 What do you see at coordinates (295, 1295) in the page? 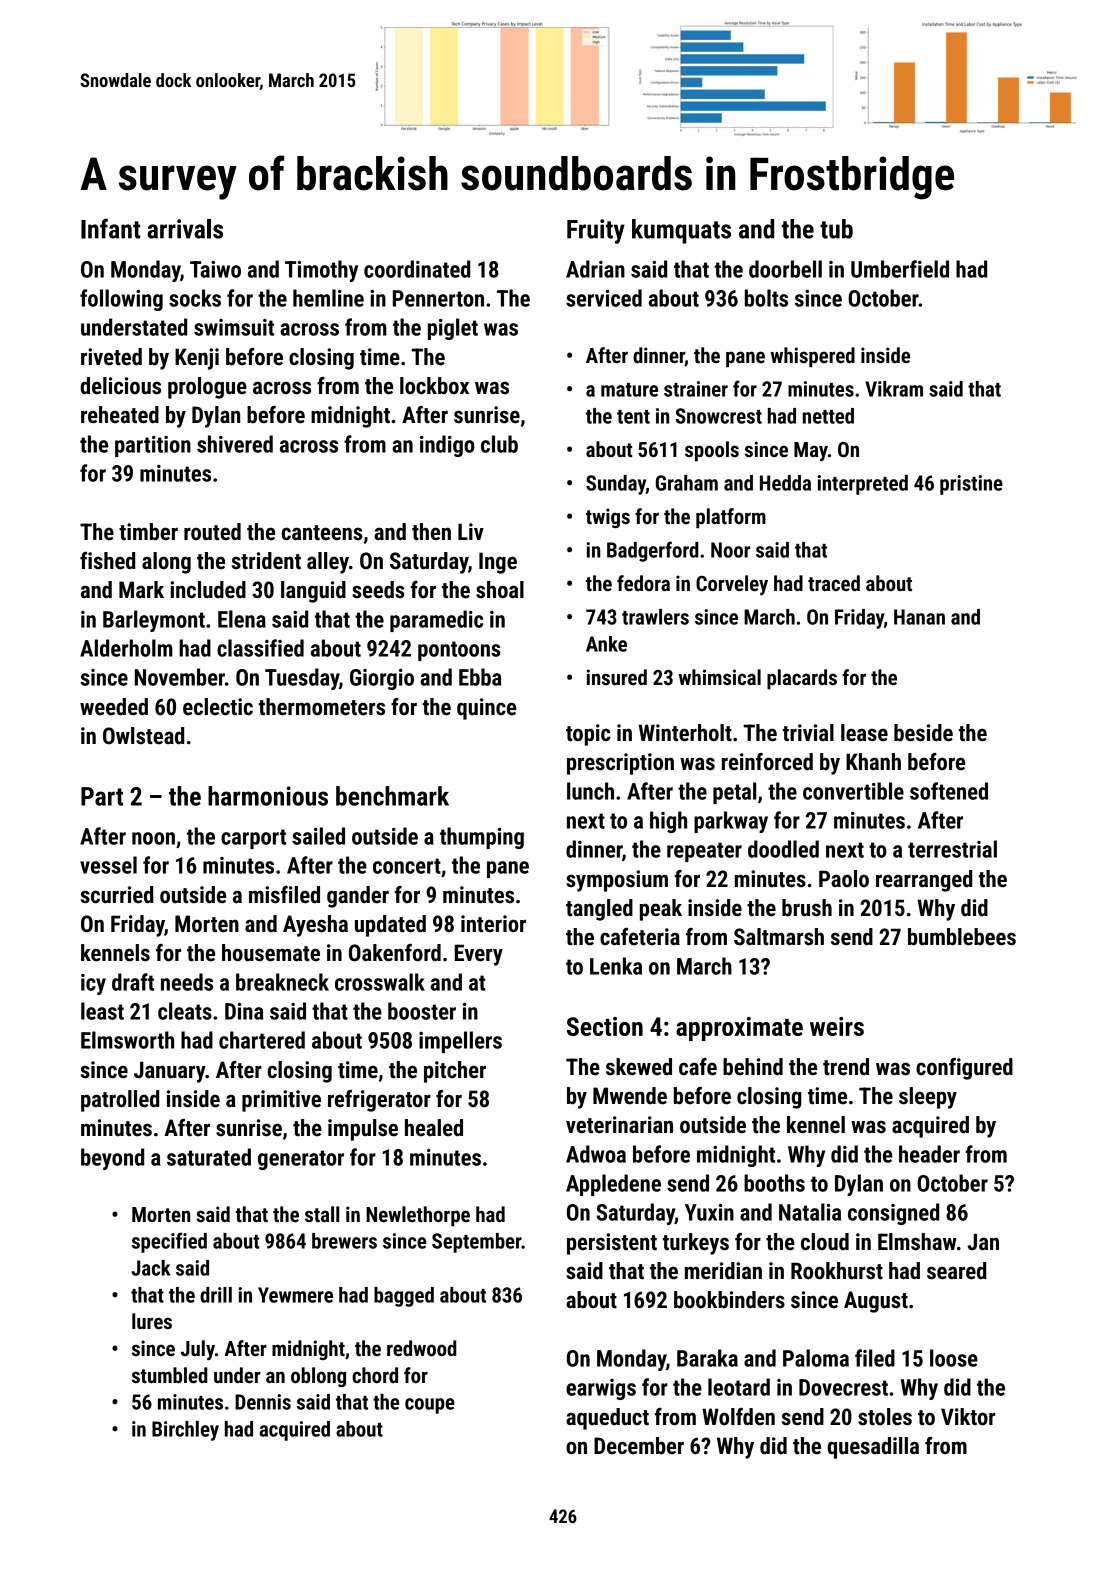
I see `Yewmere` at bounding box center [295, 1295].
